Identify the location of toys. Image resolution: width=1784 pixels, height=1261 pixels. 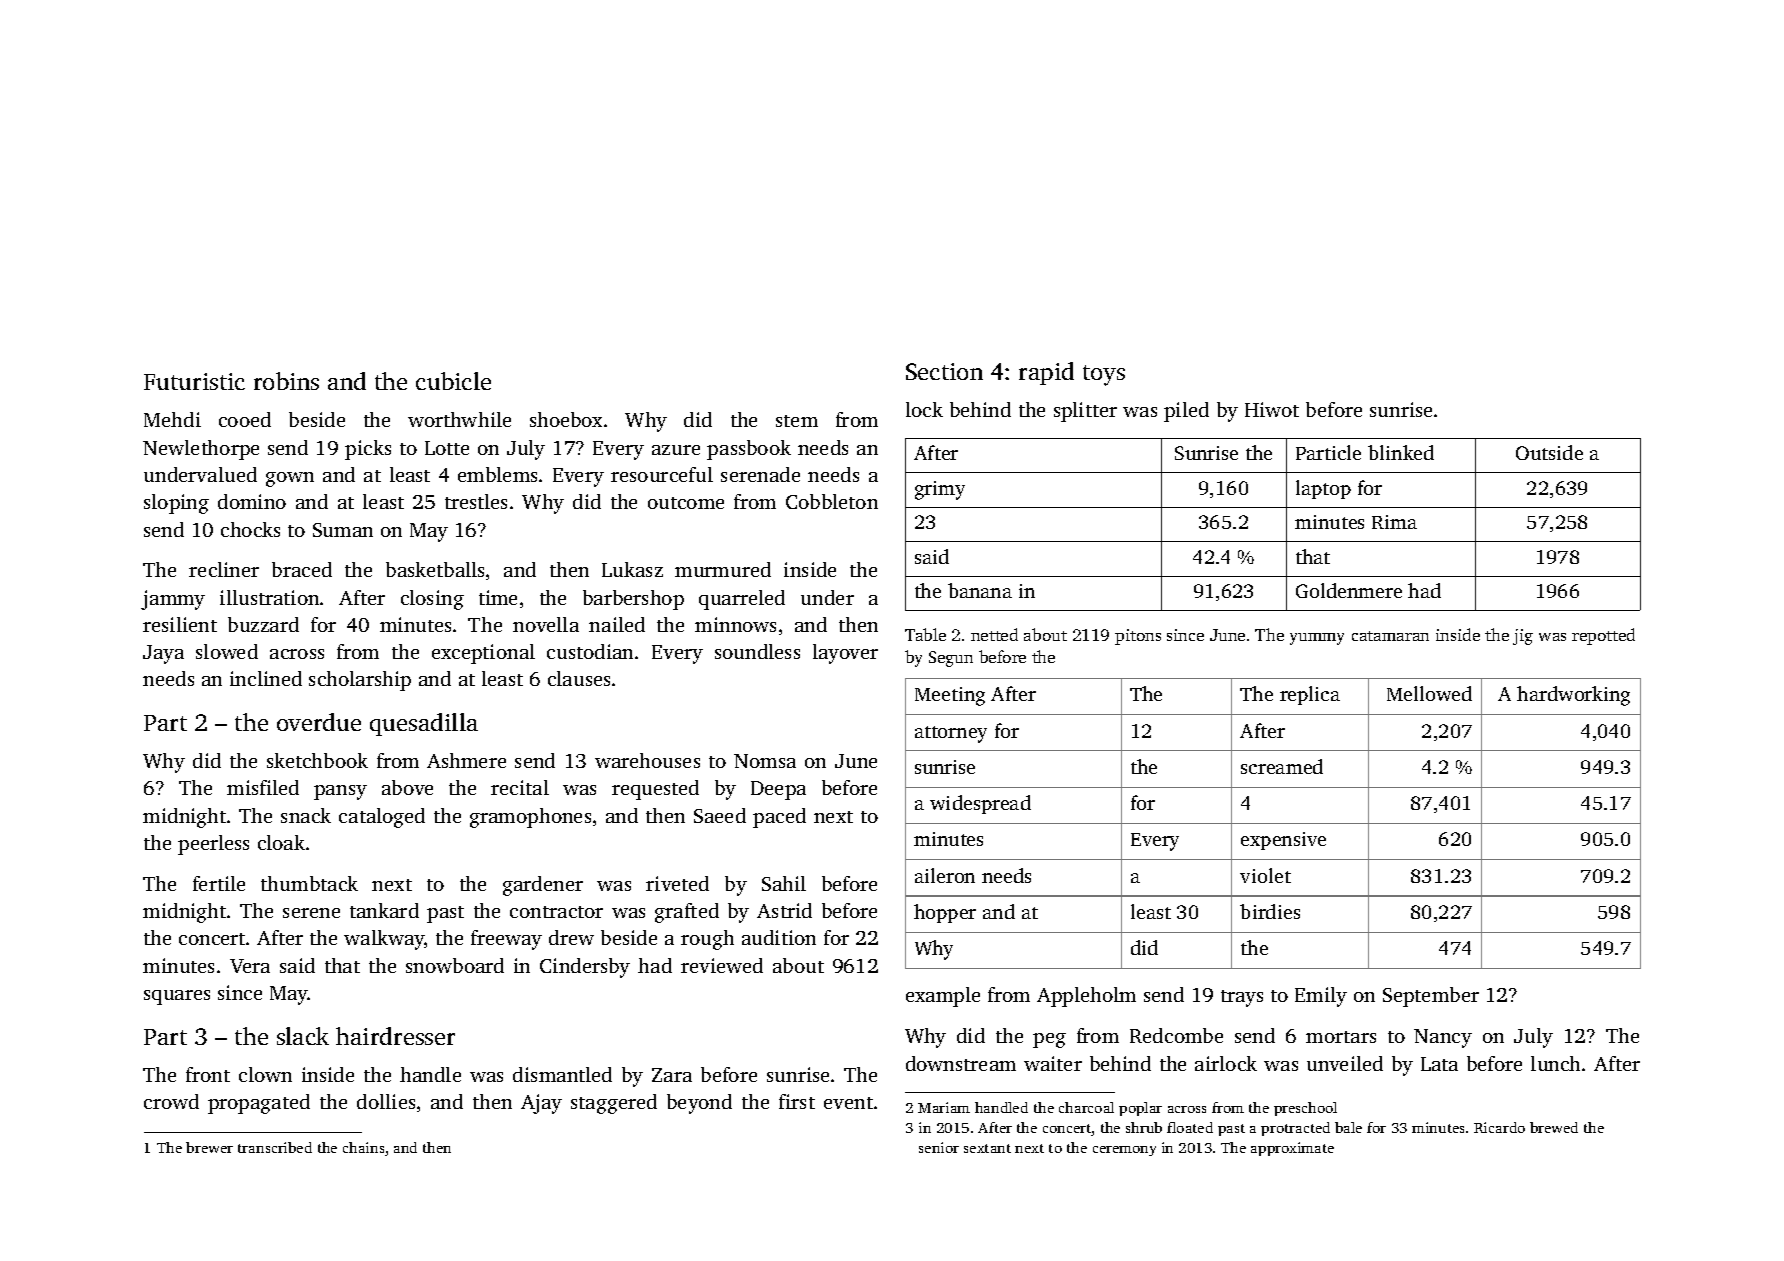
(1104, 375).
